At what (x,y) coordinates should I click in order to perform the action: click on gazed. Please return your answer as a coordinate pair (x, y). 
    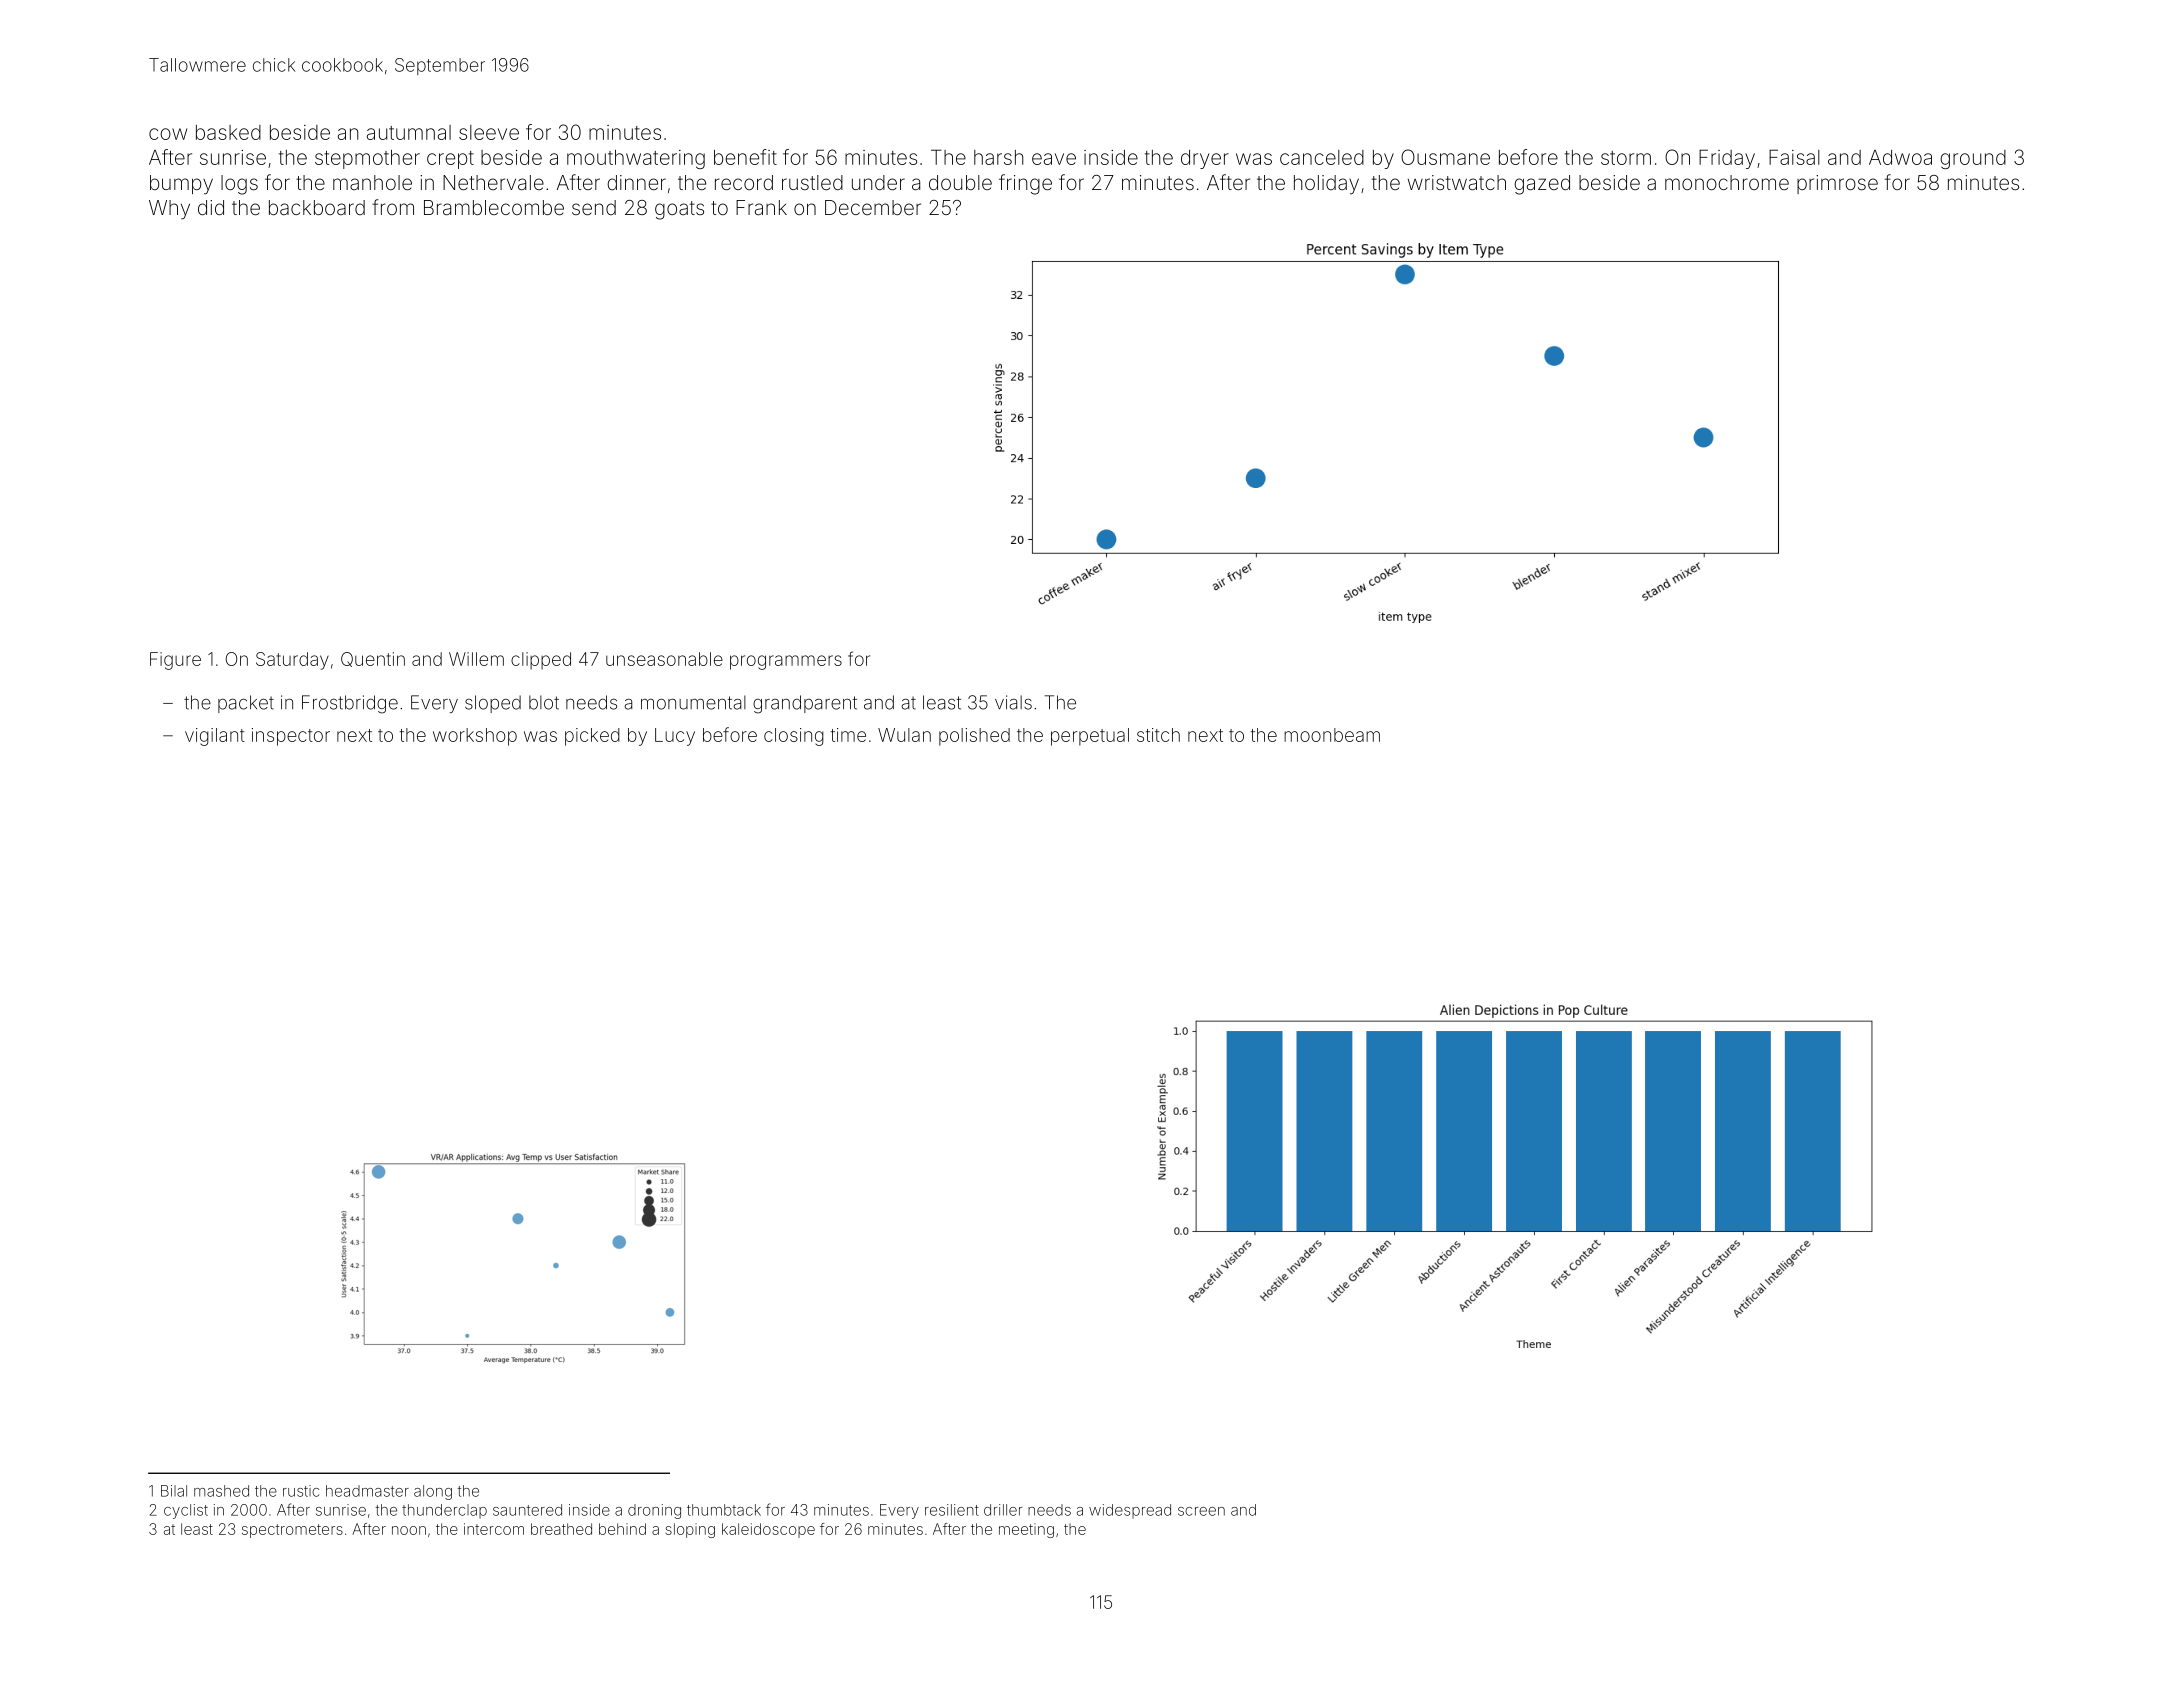
    Looking at the image, I should click on (1542, 185).
